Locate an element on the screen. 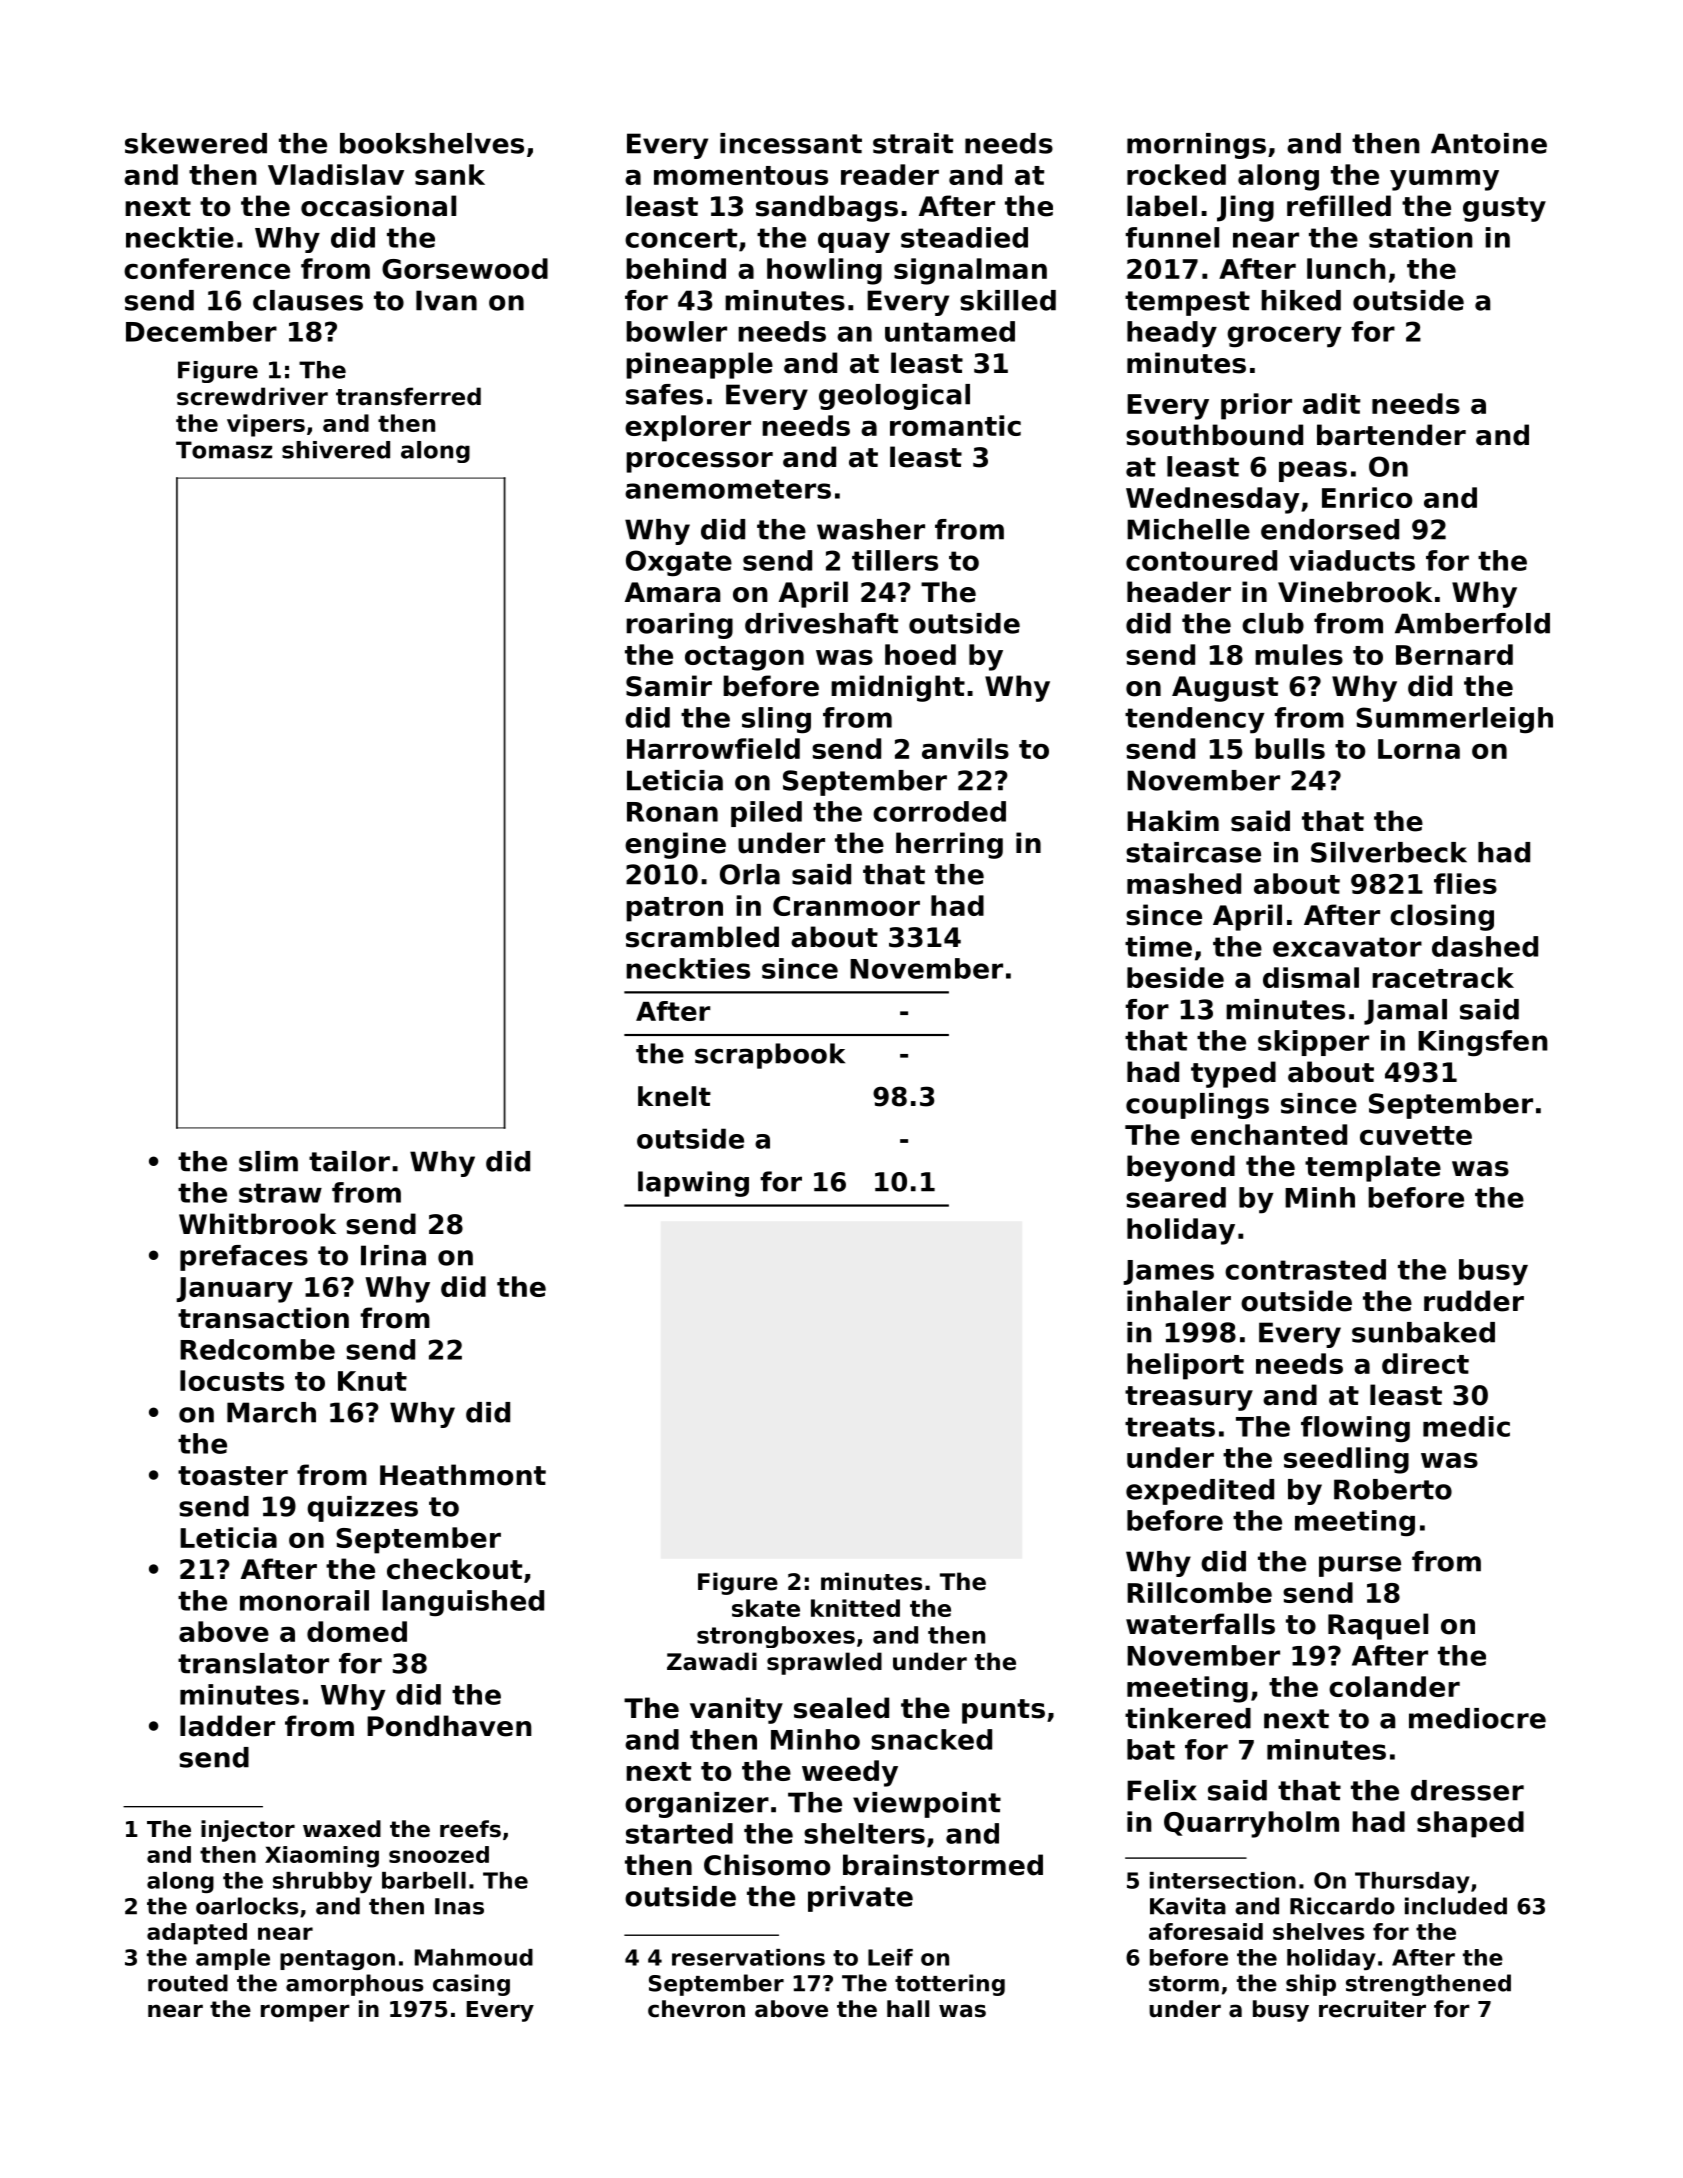  rudder is located at coordinates (1474, 1301).
